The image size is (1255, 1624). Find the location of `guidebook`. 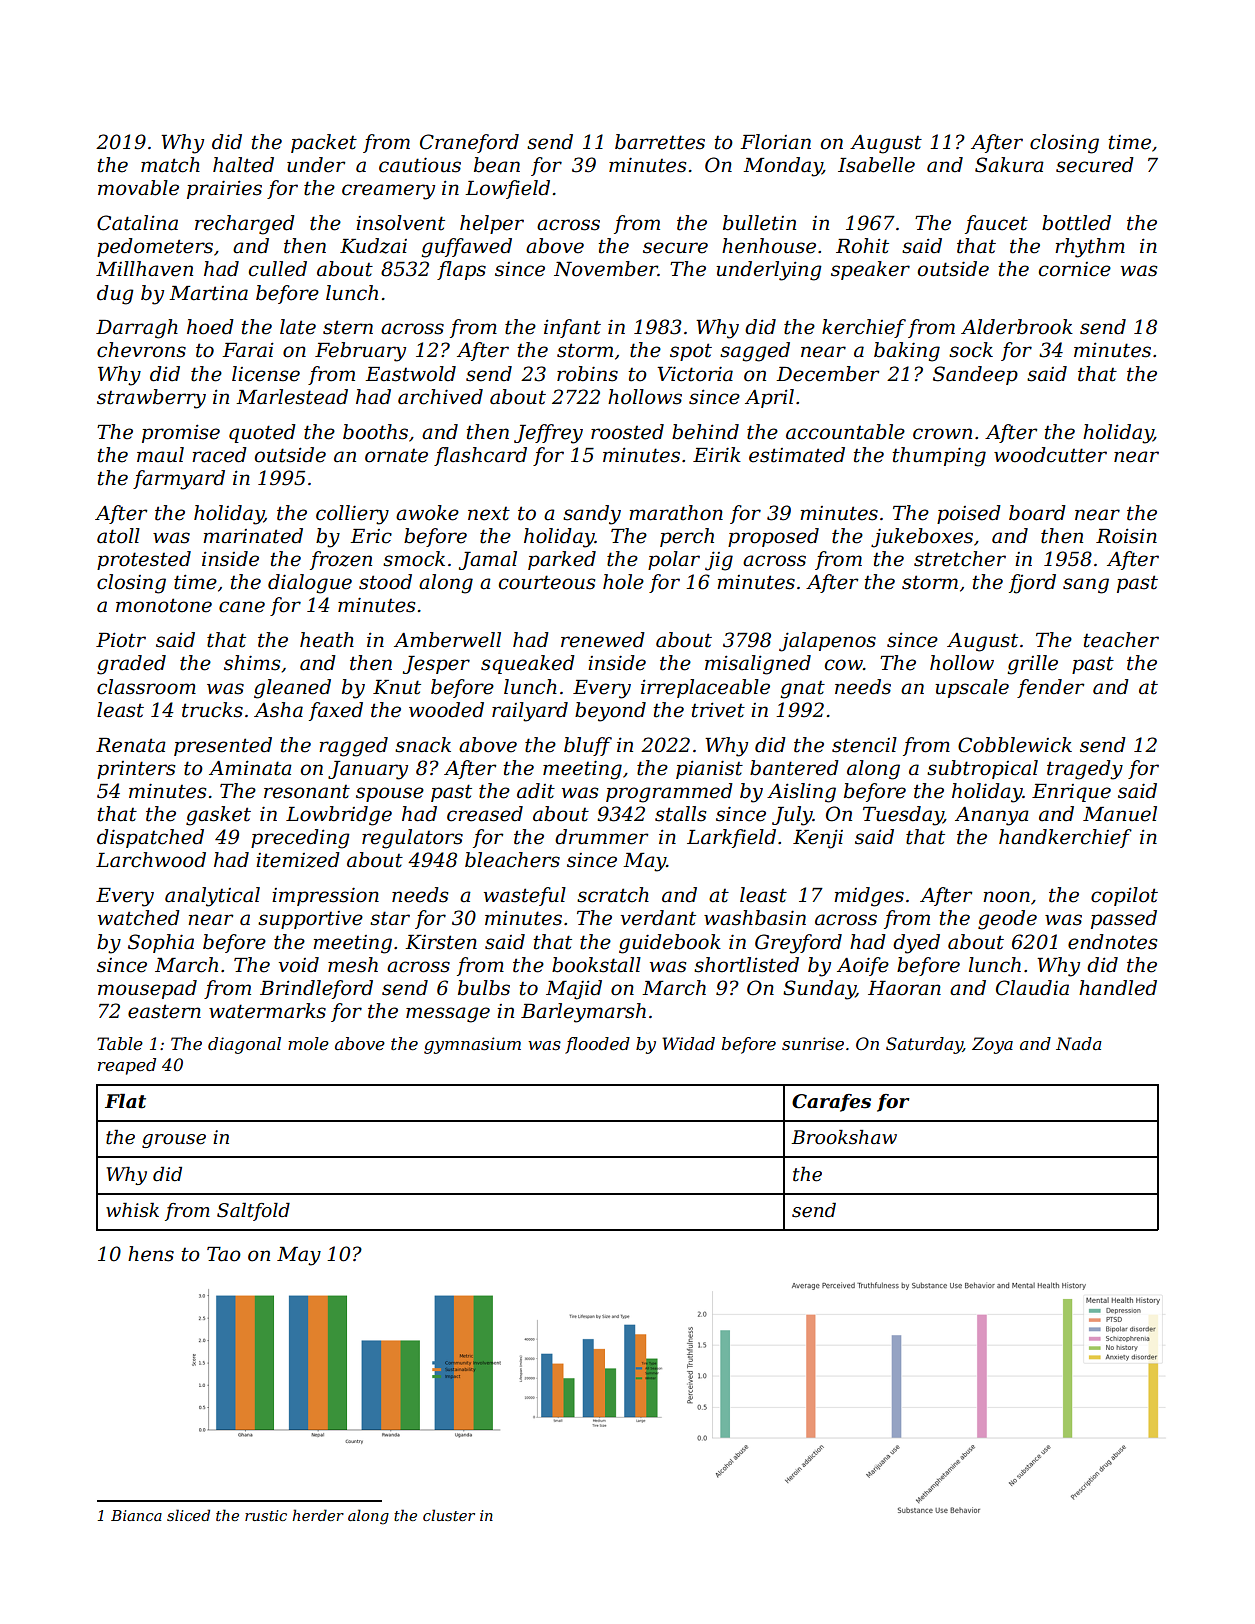

guidebook is located at coordinates (670, 944).
